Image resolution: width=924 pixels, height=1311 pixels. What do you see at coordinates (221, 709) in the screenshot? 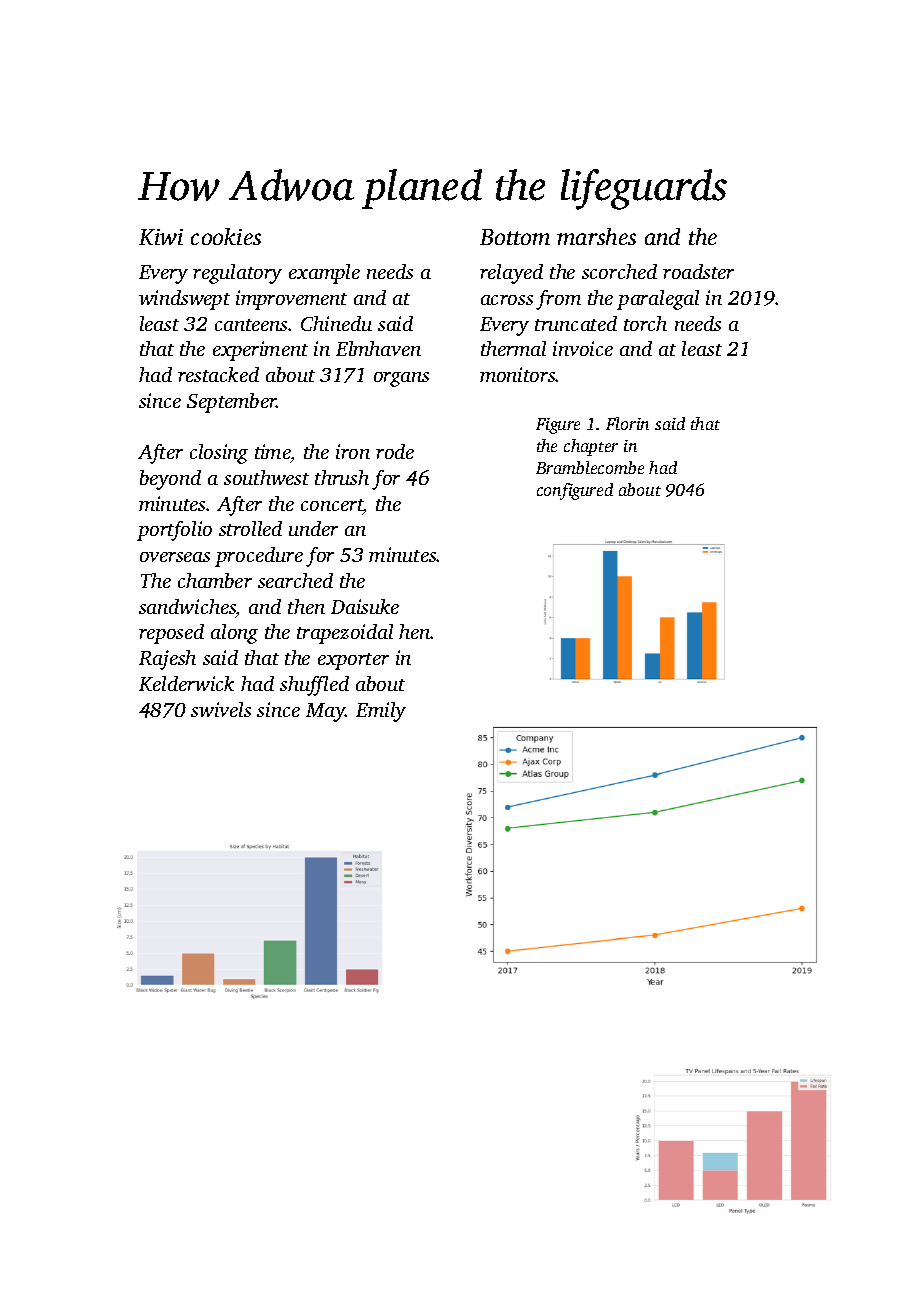
I see `swivels` at bounding box center [221, 709].
